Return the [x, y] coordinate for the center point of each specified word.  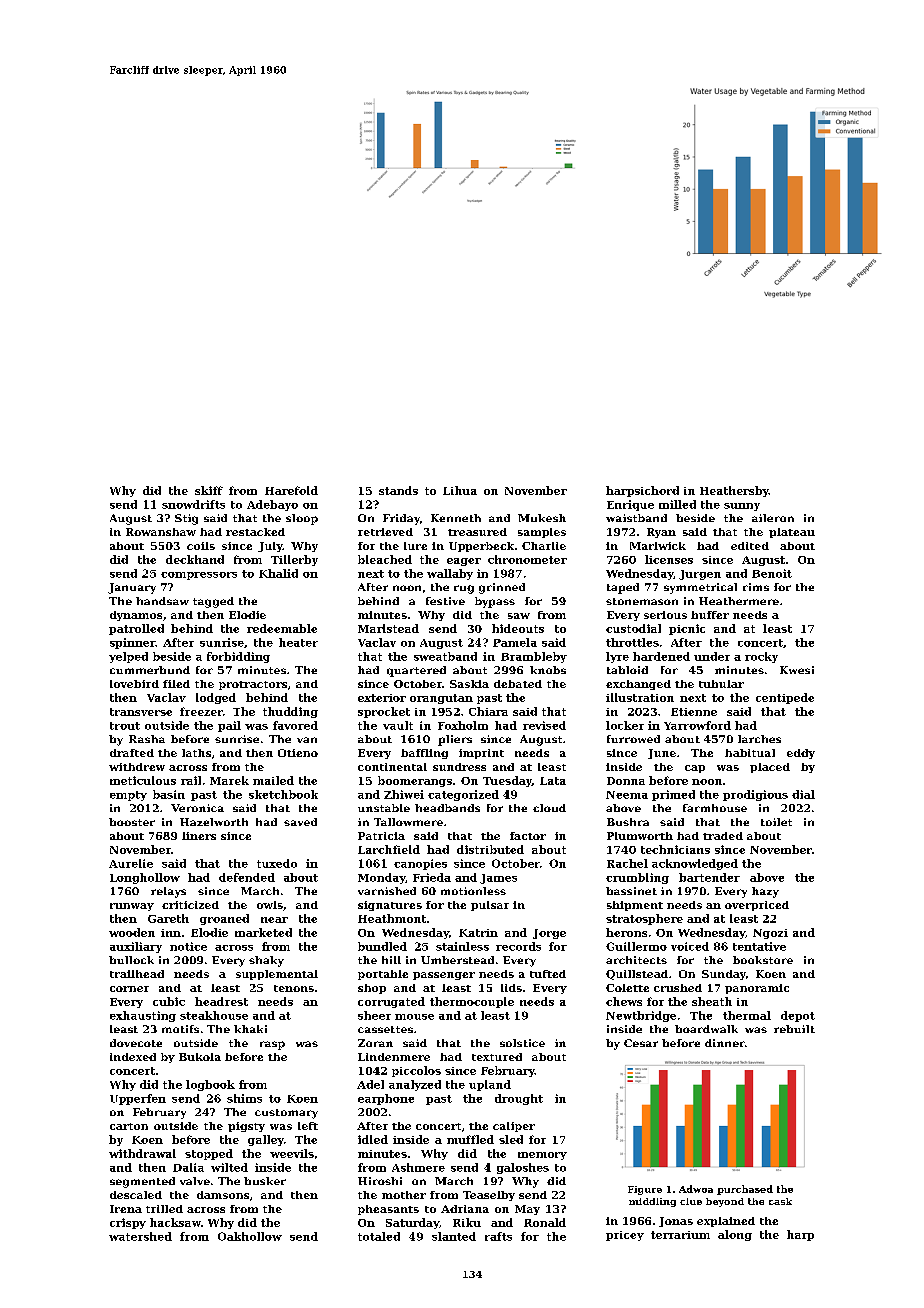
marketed [263, 932]
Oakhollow [250, 1236]
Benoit [772, 573]
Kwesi [797, 670]
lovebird [134, 684]
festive [445, 601]
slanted [454, 1236]
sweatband [445, 656]
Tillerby [294, 560]
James [498, 879]
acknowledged [695, 864]
